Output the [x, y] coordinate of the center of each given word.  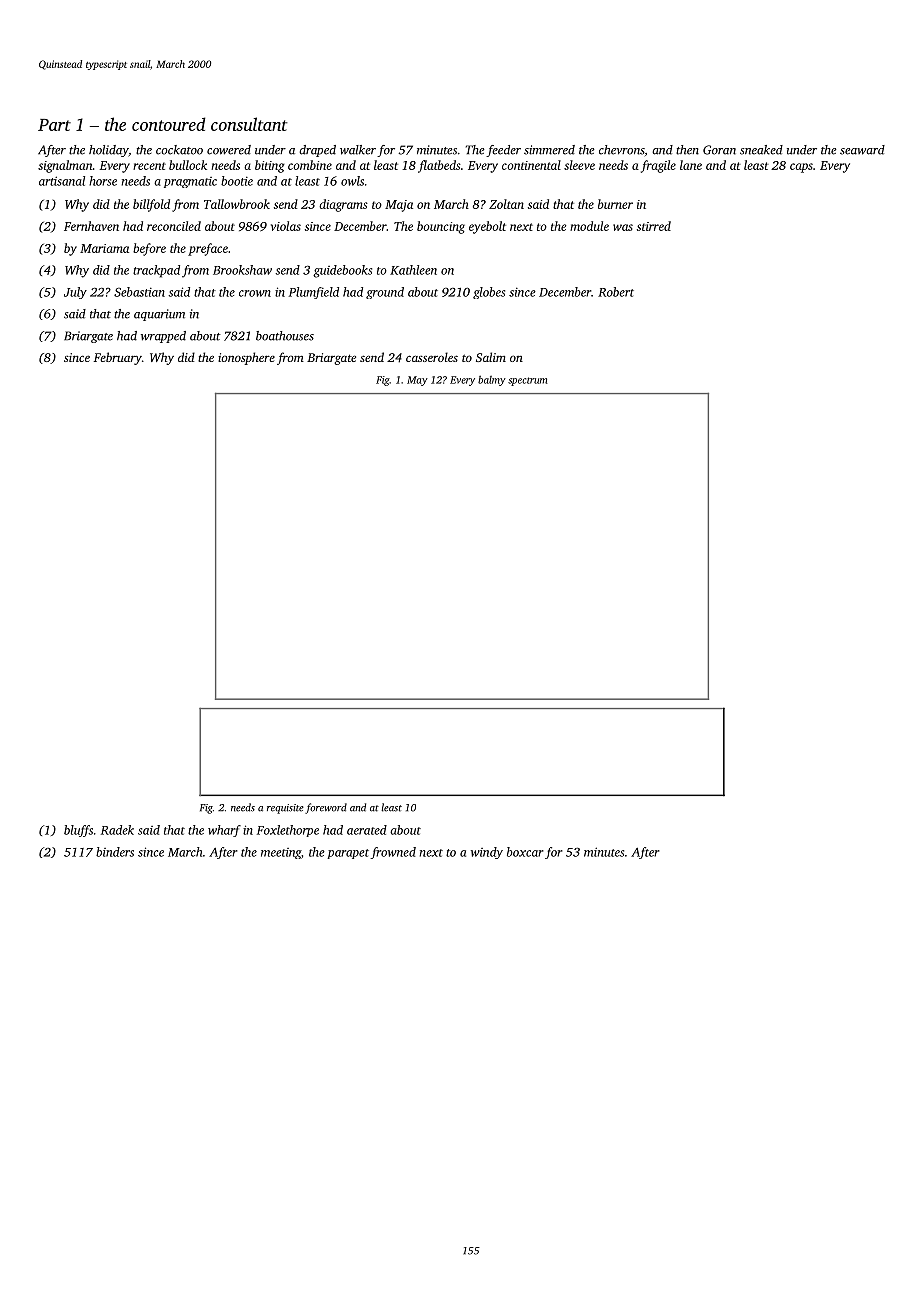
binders [115, 852]
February [118, 358]
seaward [862, 150]
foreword [326, 808]
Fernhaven [91, 226]
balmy [492, 380]
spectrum [528, 381]
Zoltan [506, 204]
